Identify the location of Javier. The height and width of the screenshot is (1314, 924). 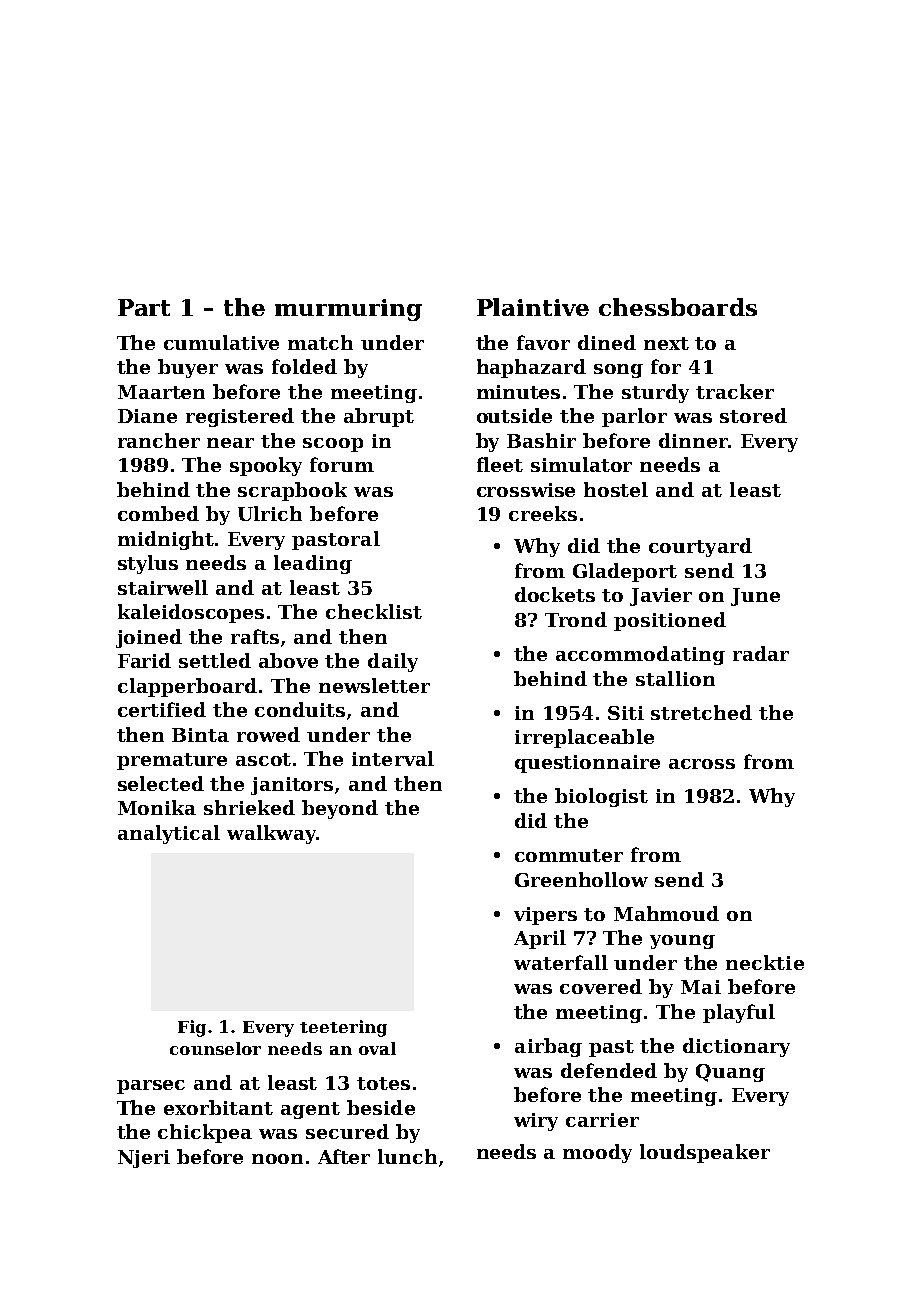
(661, 597).
